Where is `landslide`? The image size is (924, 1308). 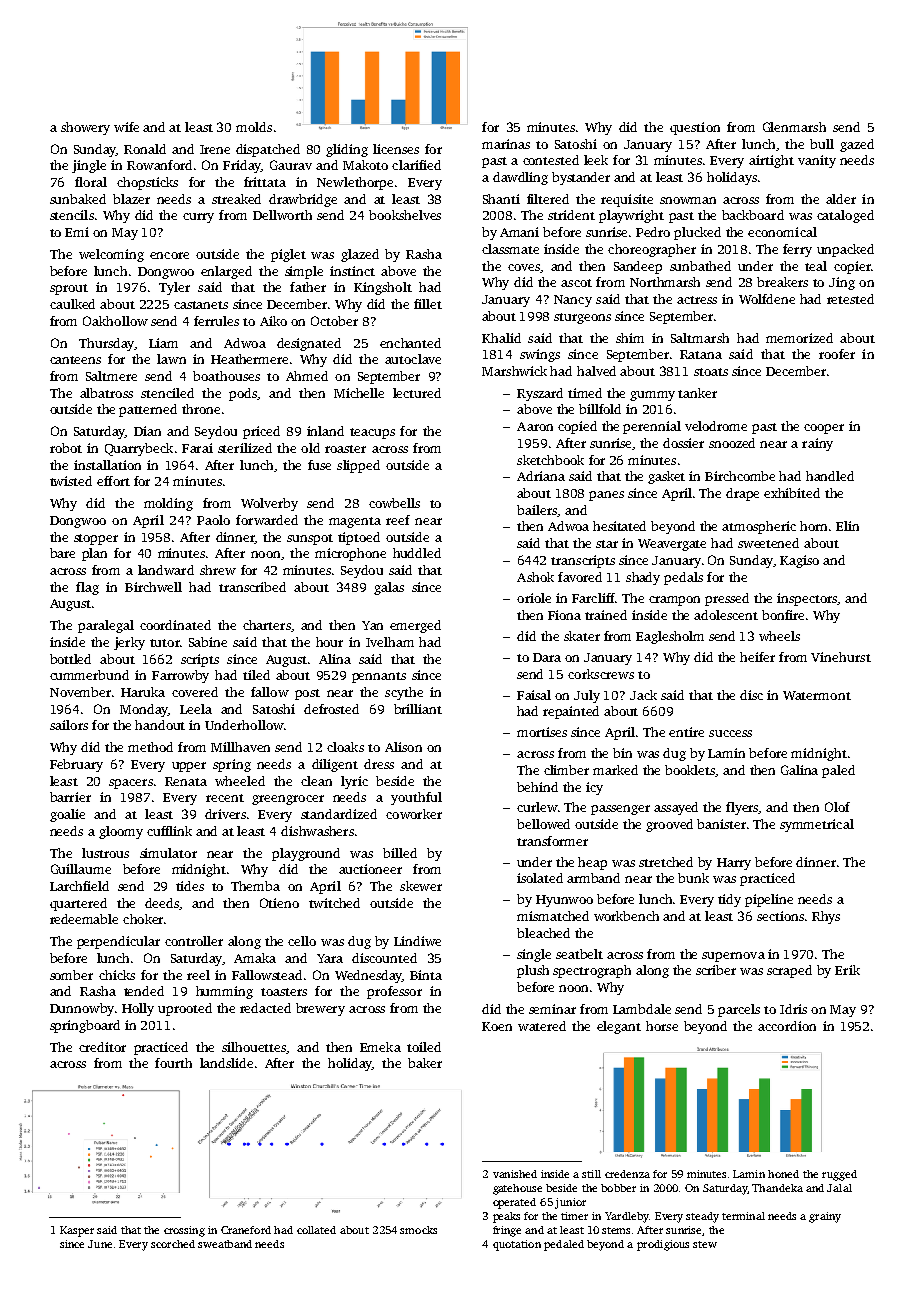 landslide is located at coordinates (226, 1063).
